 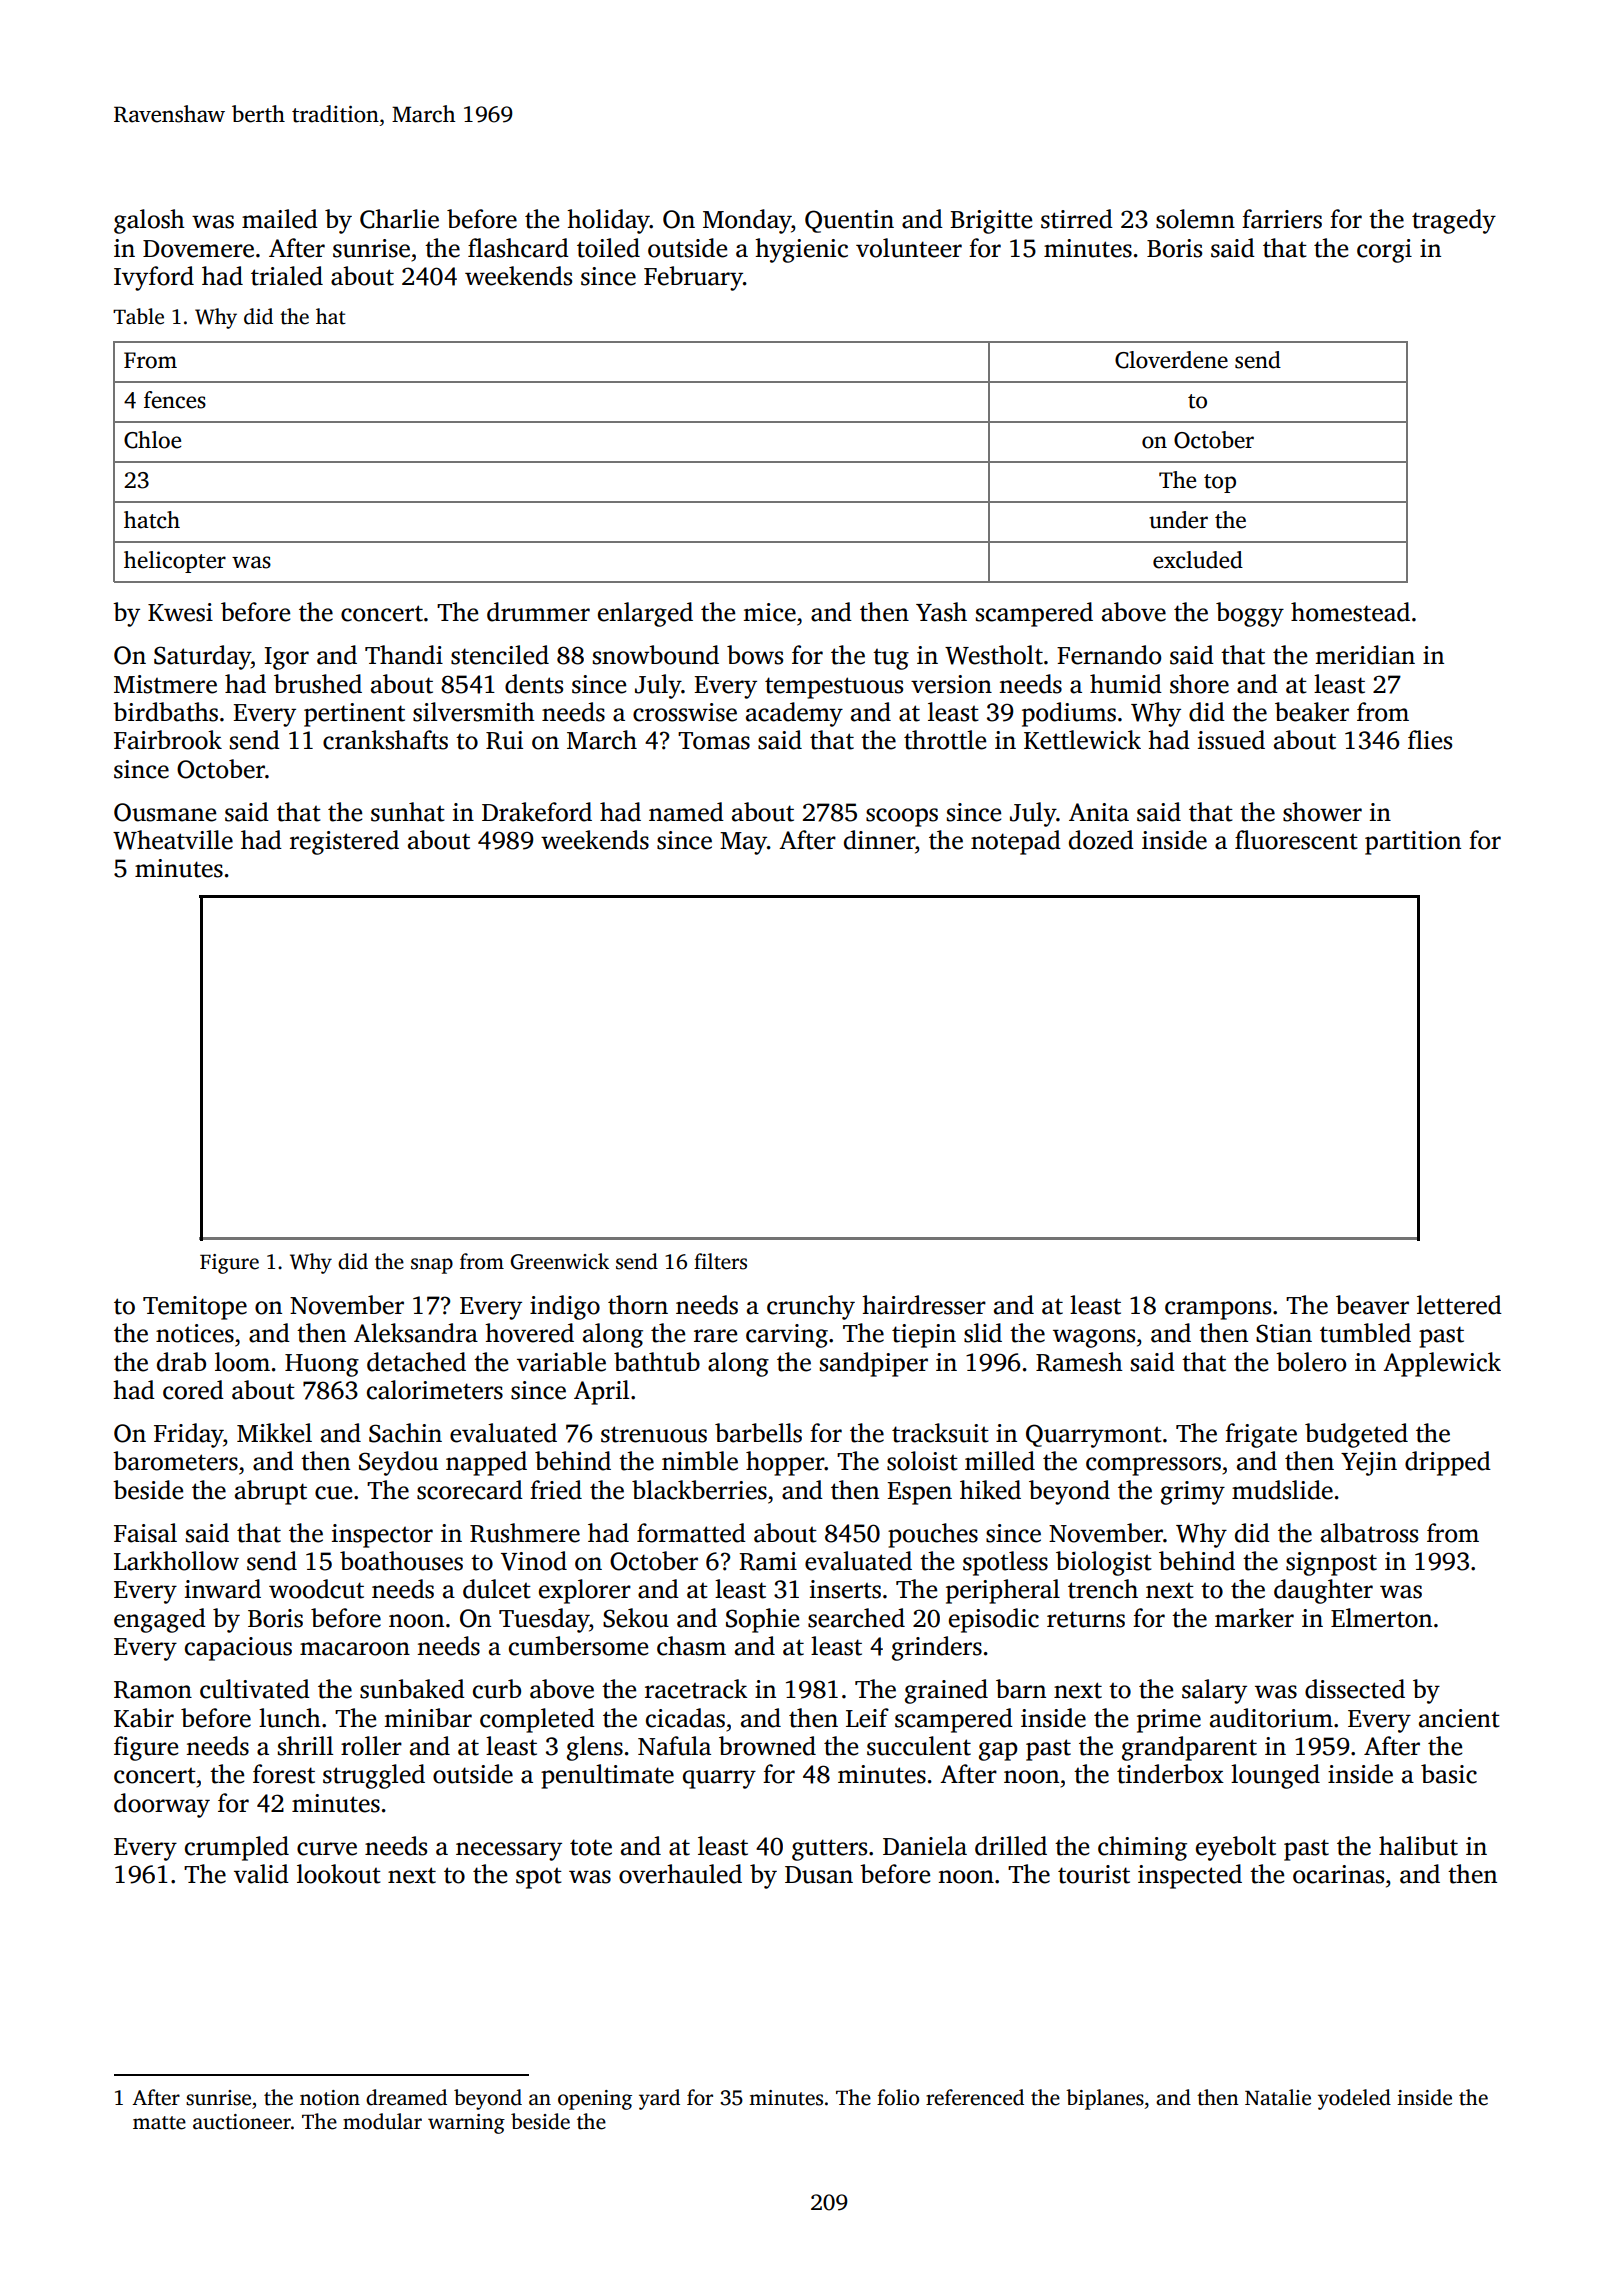 What do you see at coordinates (898, 2097) in the screenshot?
I see `folio` at bounding box center [898, 2097].
